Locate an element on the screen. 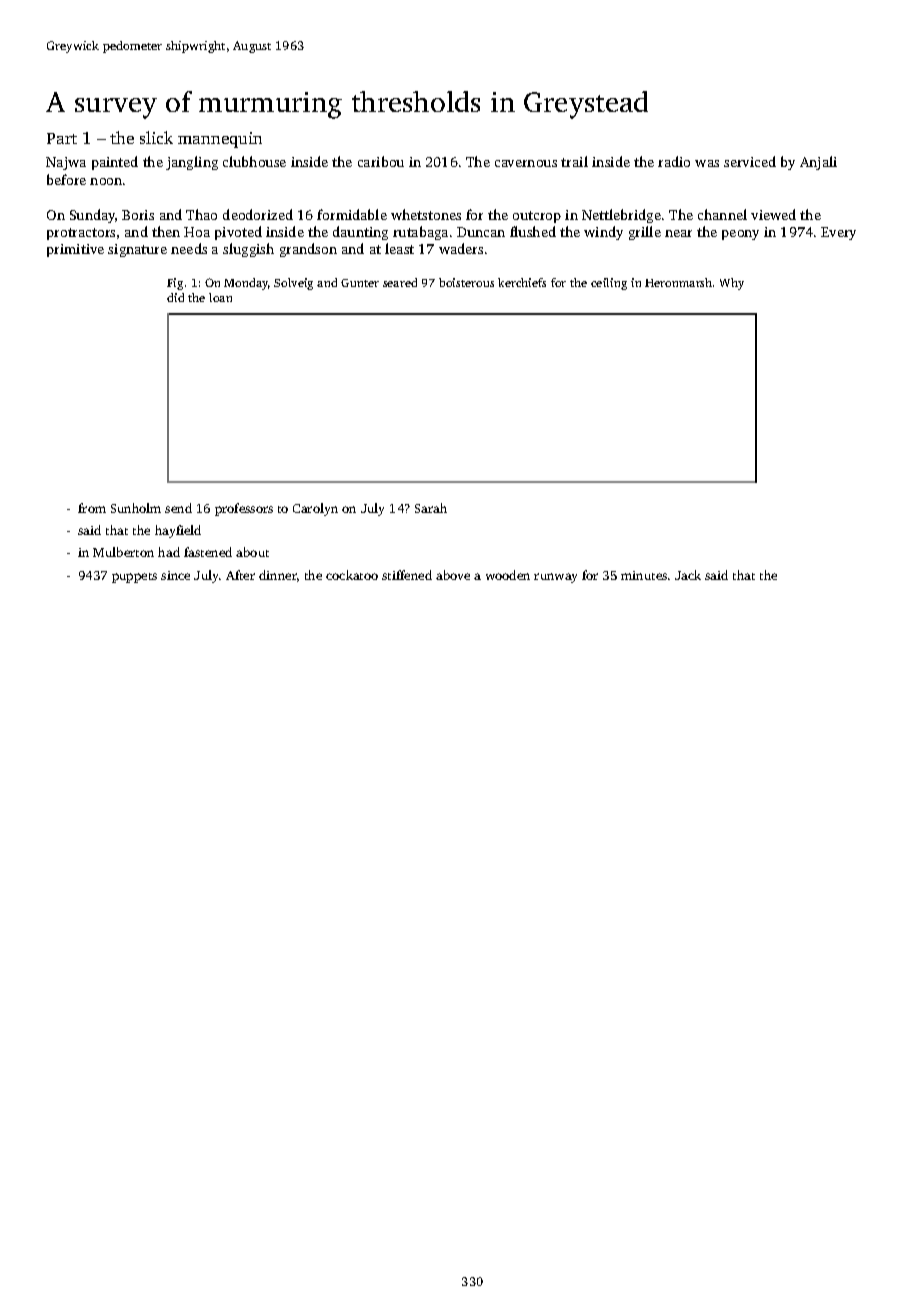 The image size is (924, 1308). from is located at coordinates (92, 508).
